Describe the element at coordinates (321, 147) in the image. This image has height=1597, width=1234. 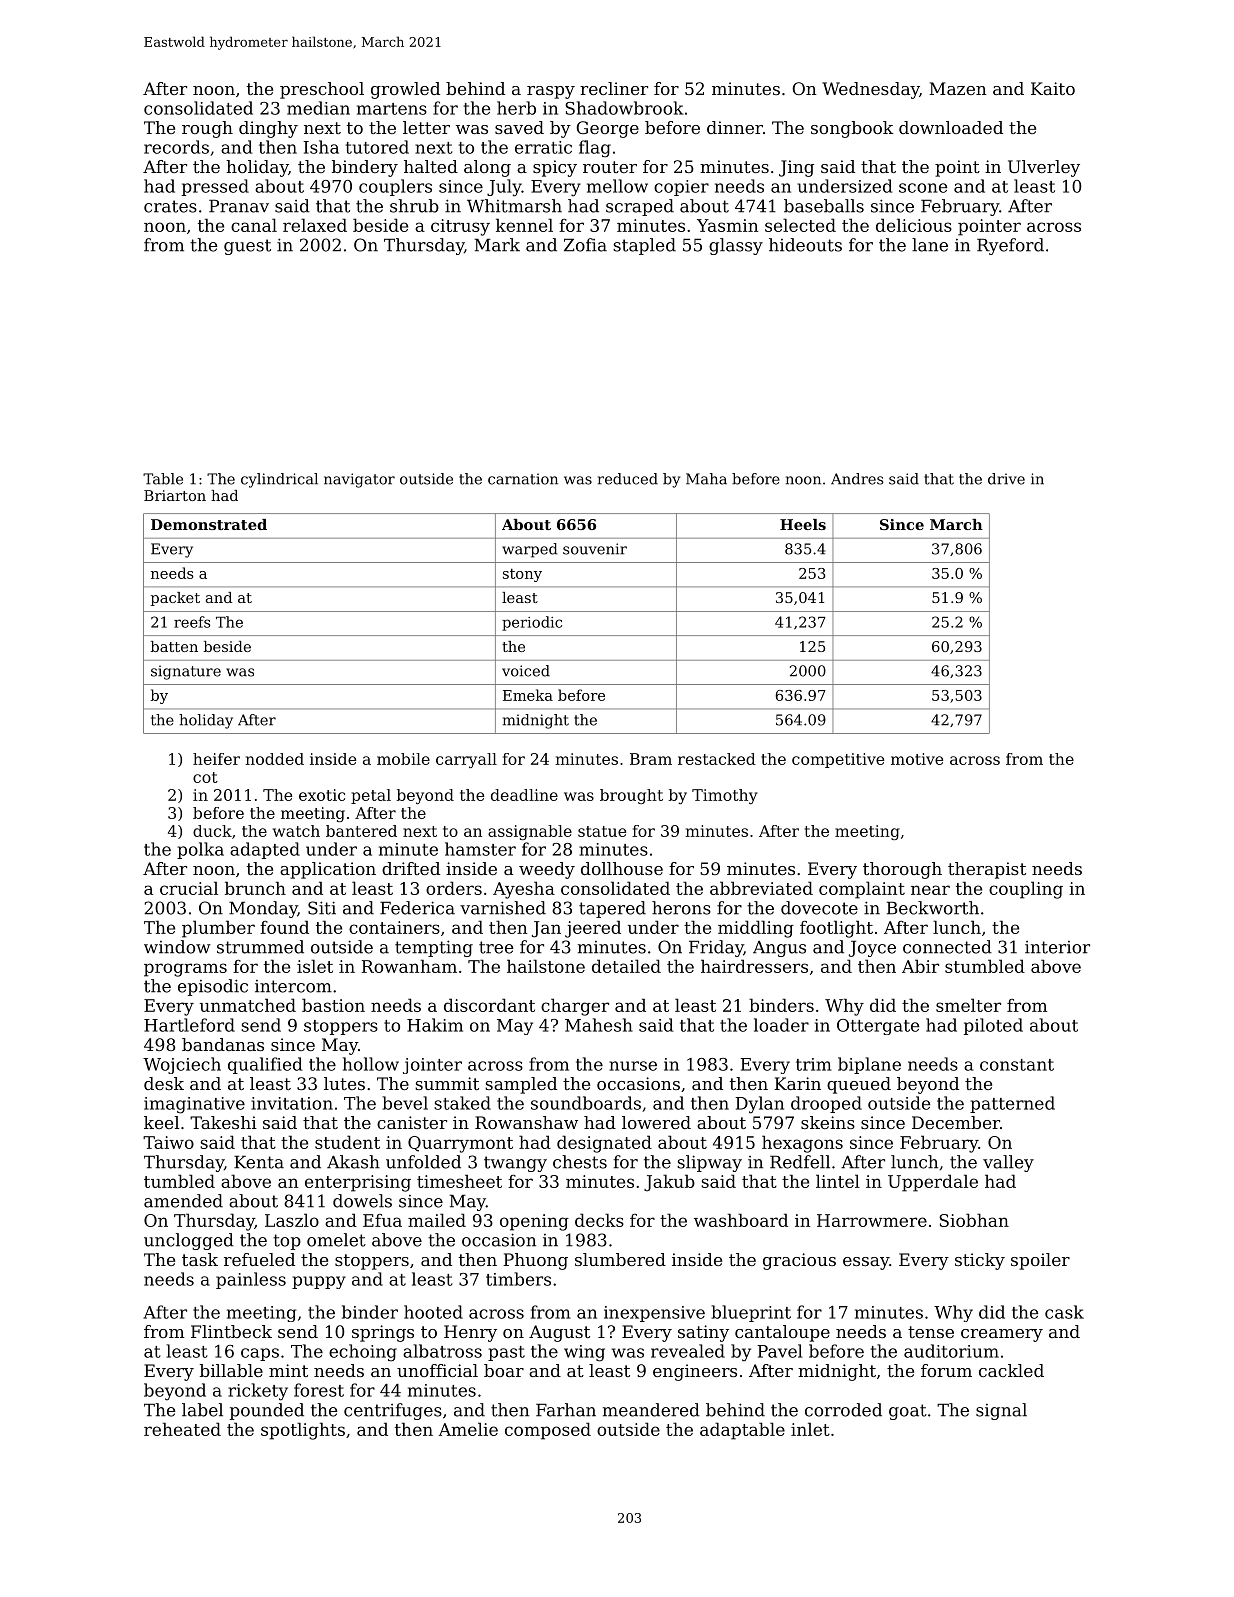
I see `Isha` at that location.
